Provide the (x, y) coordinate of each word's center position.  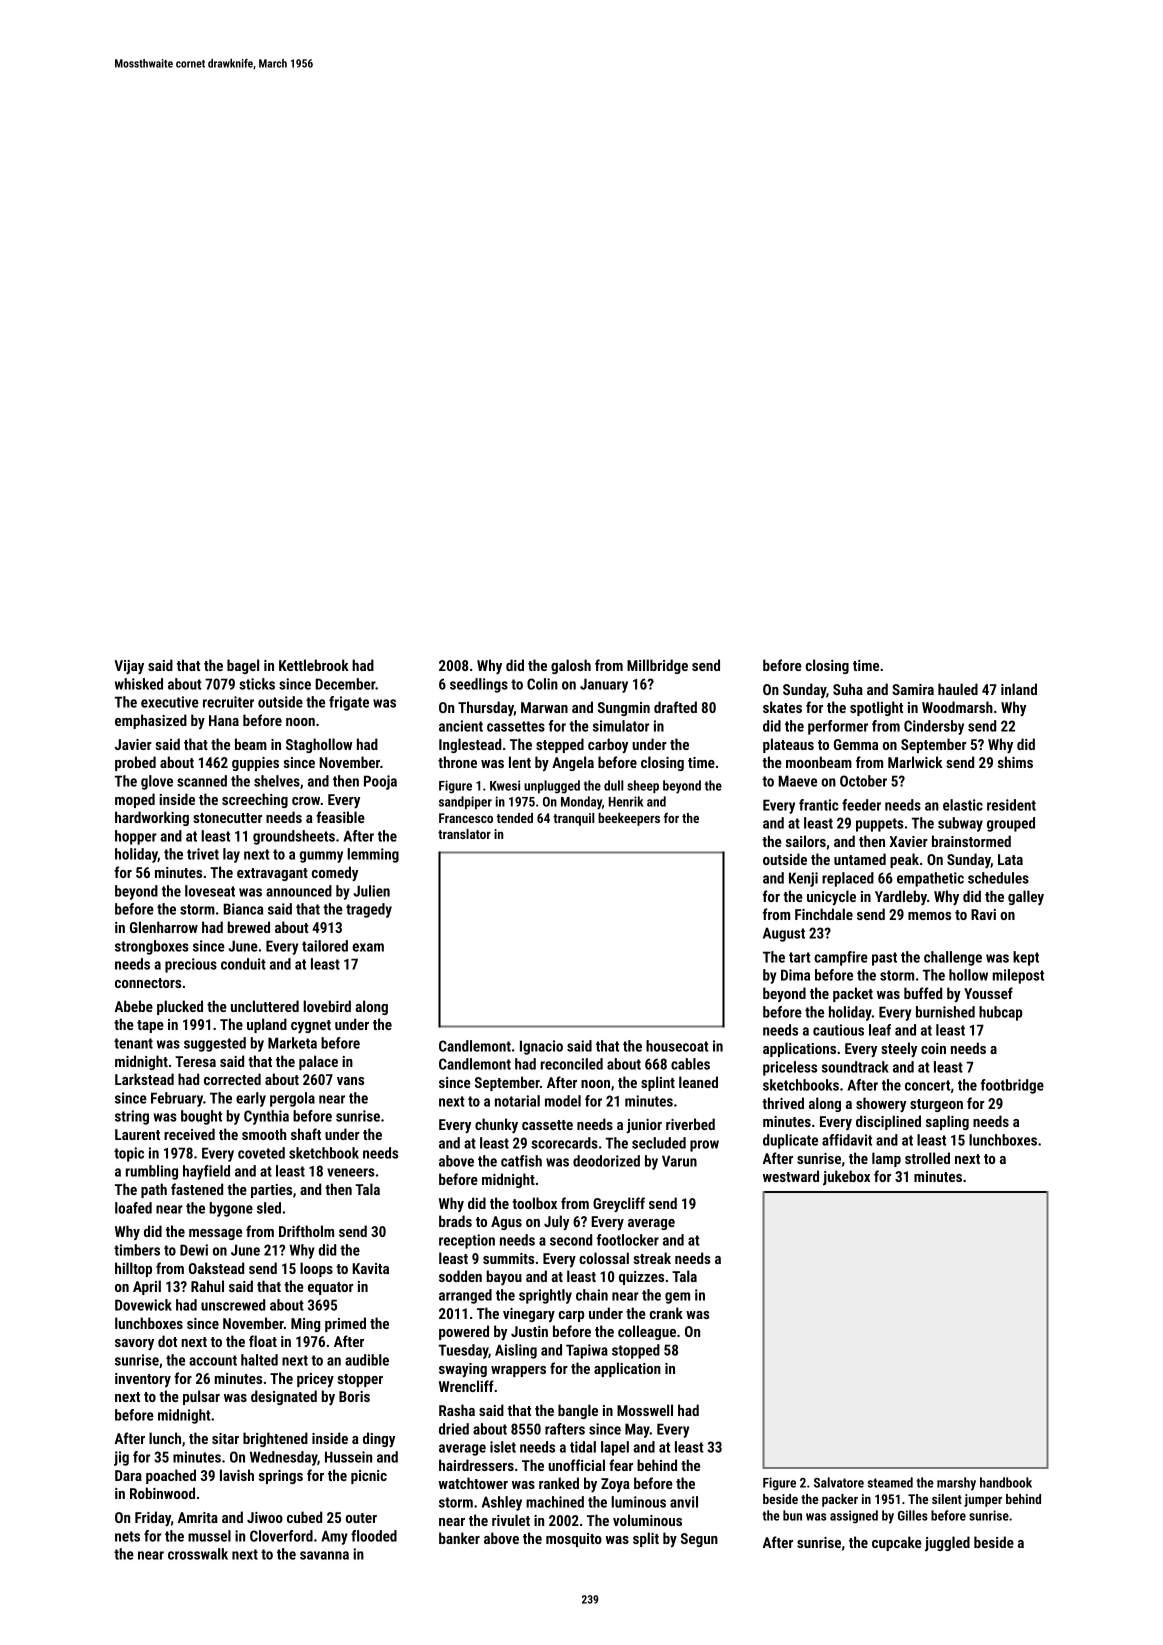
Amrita (198, 1517)
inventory (143, 1380)
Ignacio (541, 1047)
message (215, 1234)
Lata (1010, 859)
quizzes (641, 1278)
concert (927, 1085)
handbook (1006, 1482)
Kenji (803, 879)
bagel (243, 666)
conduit (243, 964)
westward (791, 1176)
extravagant (272, 874)
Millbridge (657, 666)
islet (503, 1447)
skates (782, 707)
